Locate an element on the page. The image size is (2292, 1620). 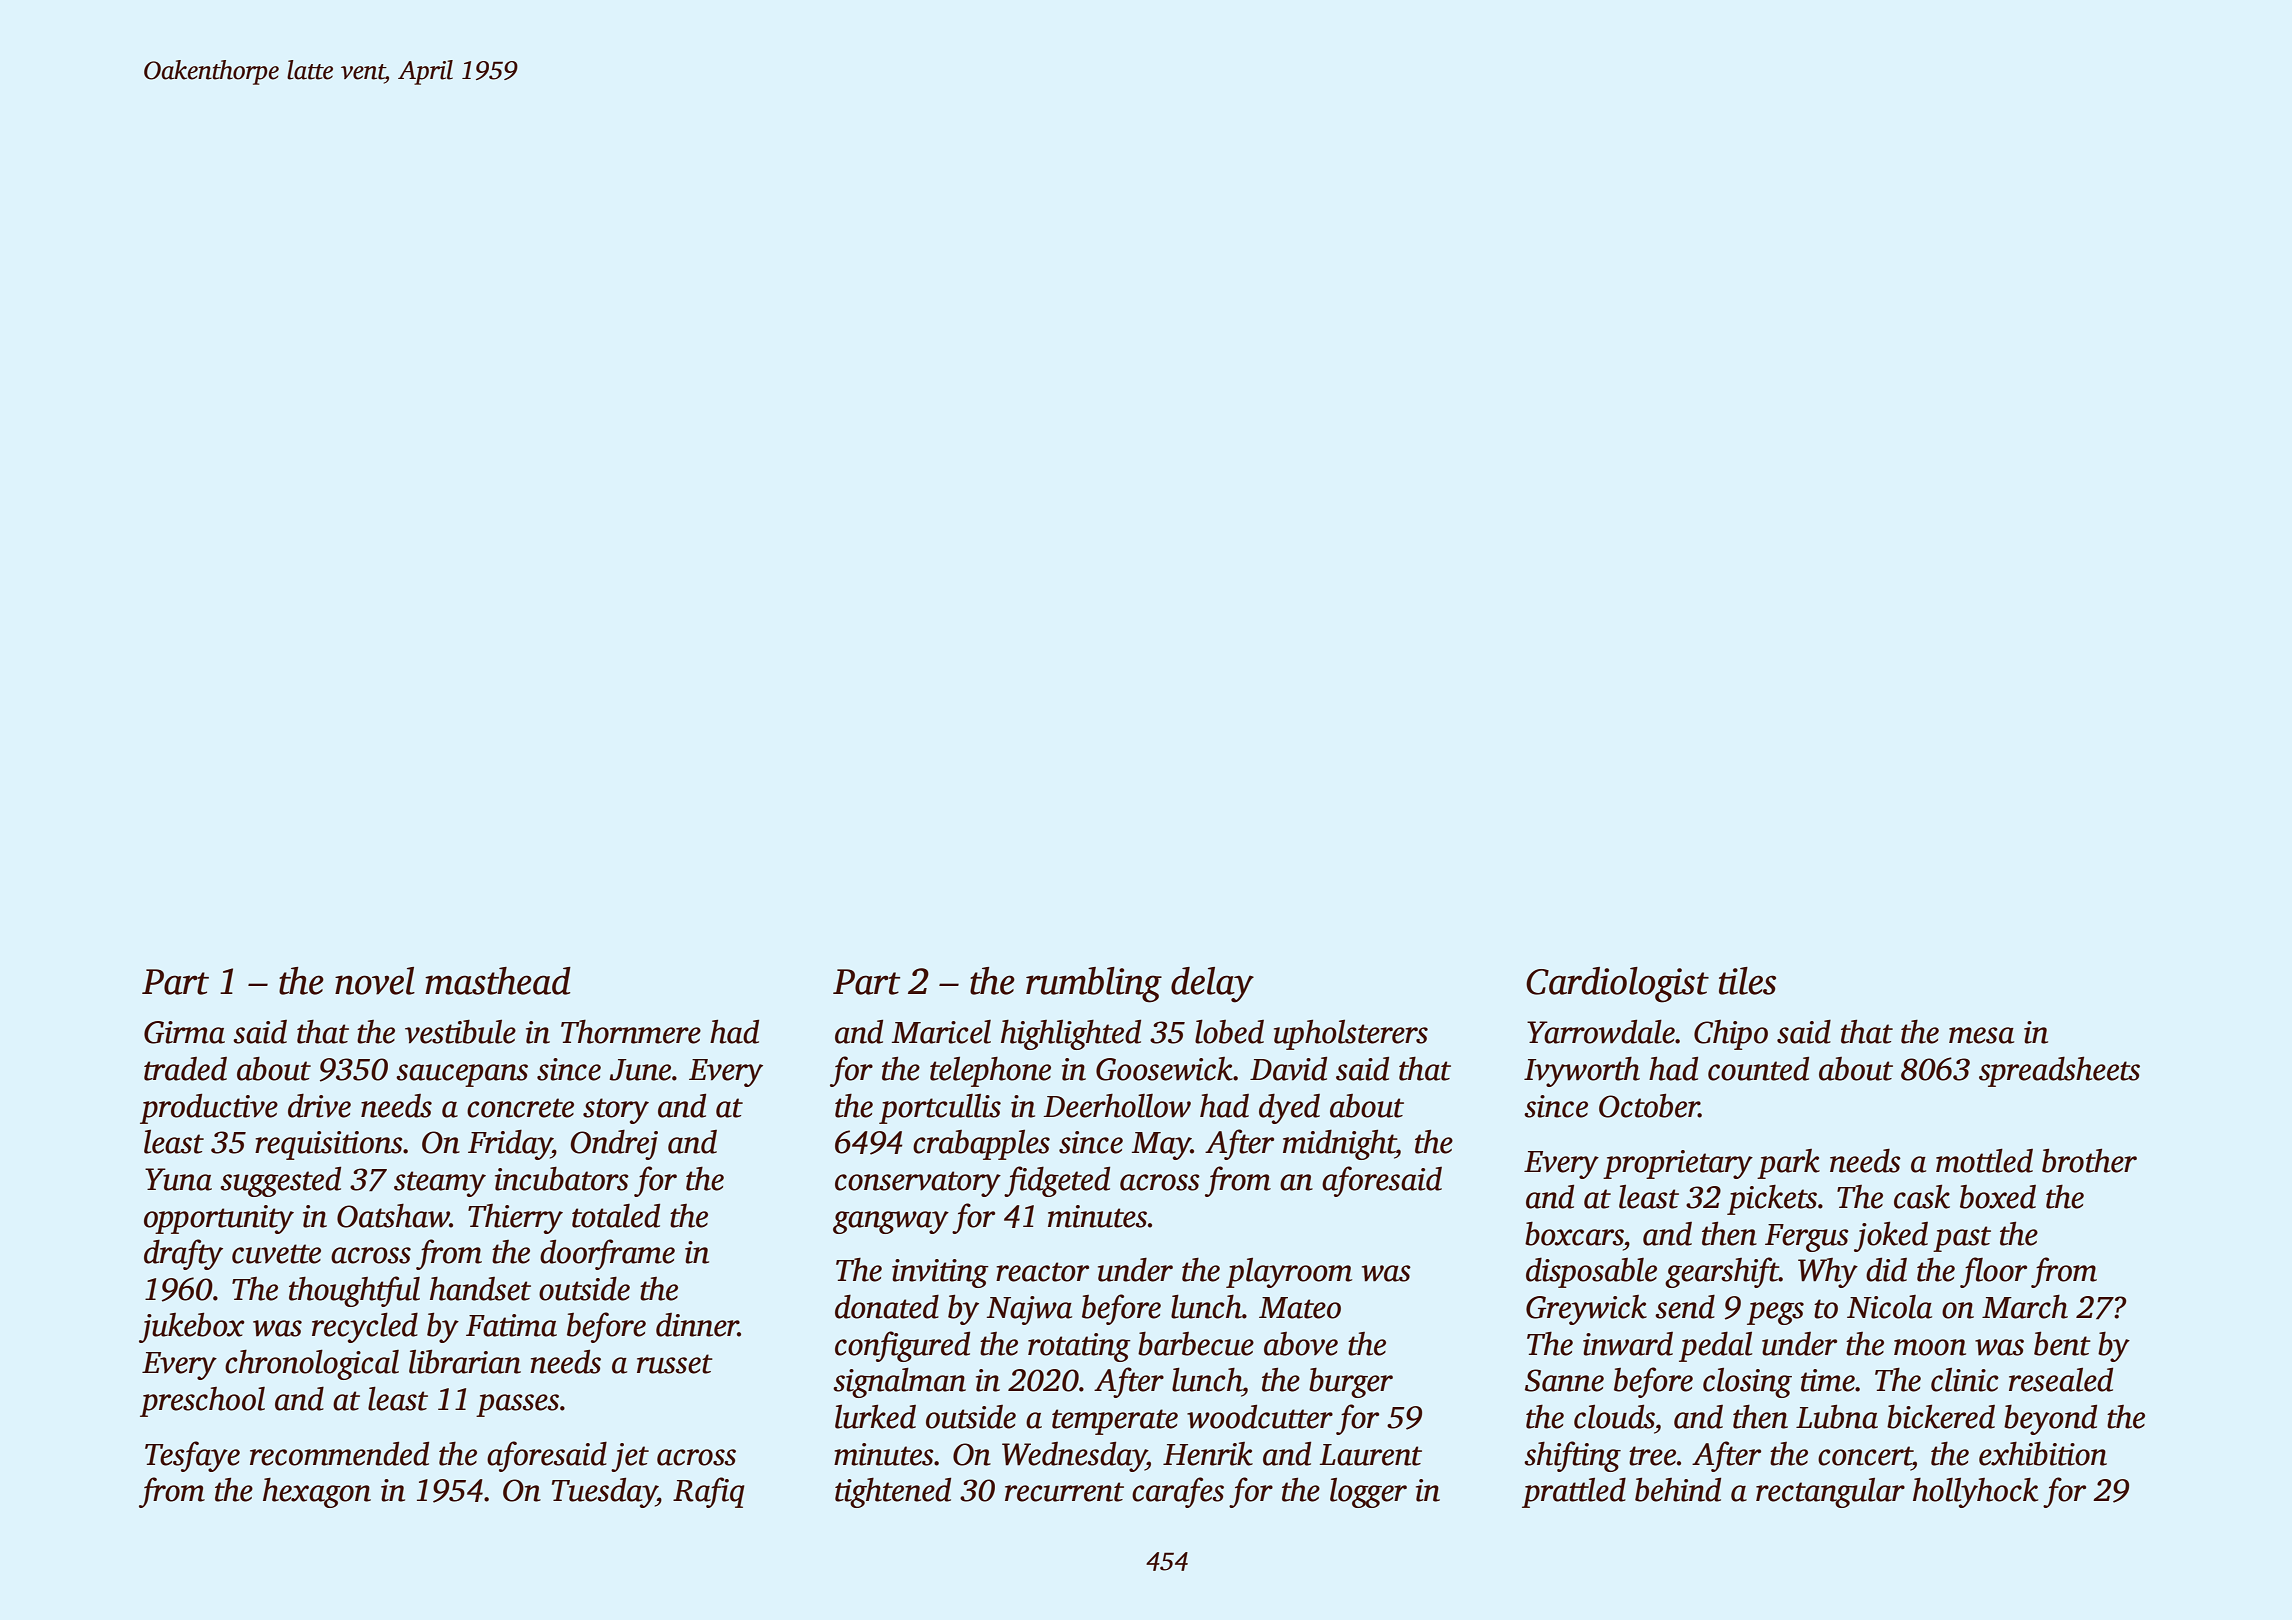
rotating is located at coordinates (1079, 1347).
